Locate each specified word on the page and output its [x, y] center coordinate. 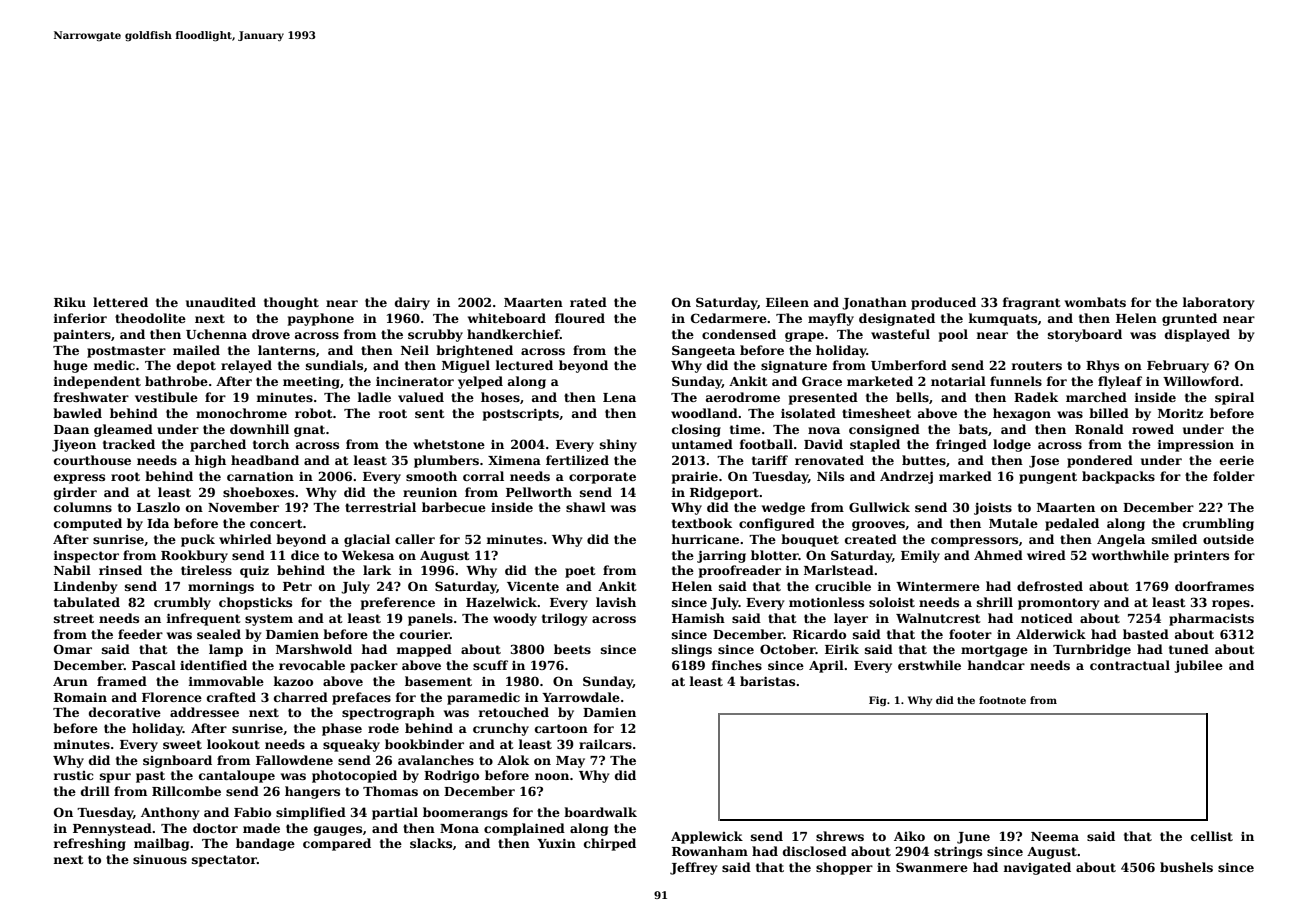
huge [70, 366]
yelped [480, 382]
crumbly [182, 603]
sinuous [160, 859]
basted [1146, 634]
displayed [1197, 335]
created [871, 539]
